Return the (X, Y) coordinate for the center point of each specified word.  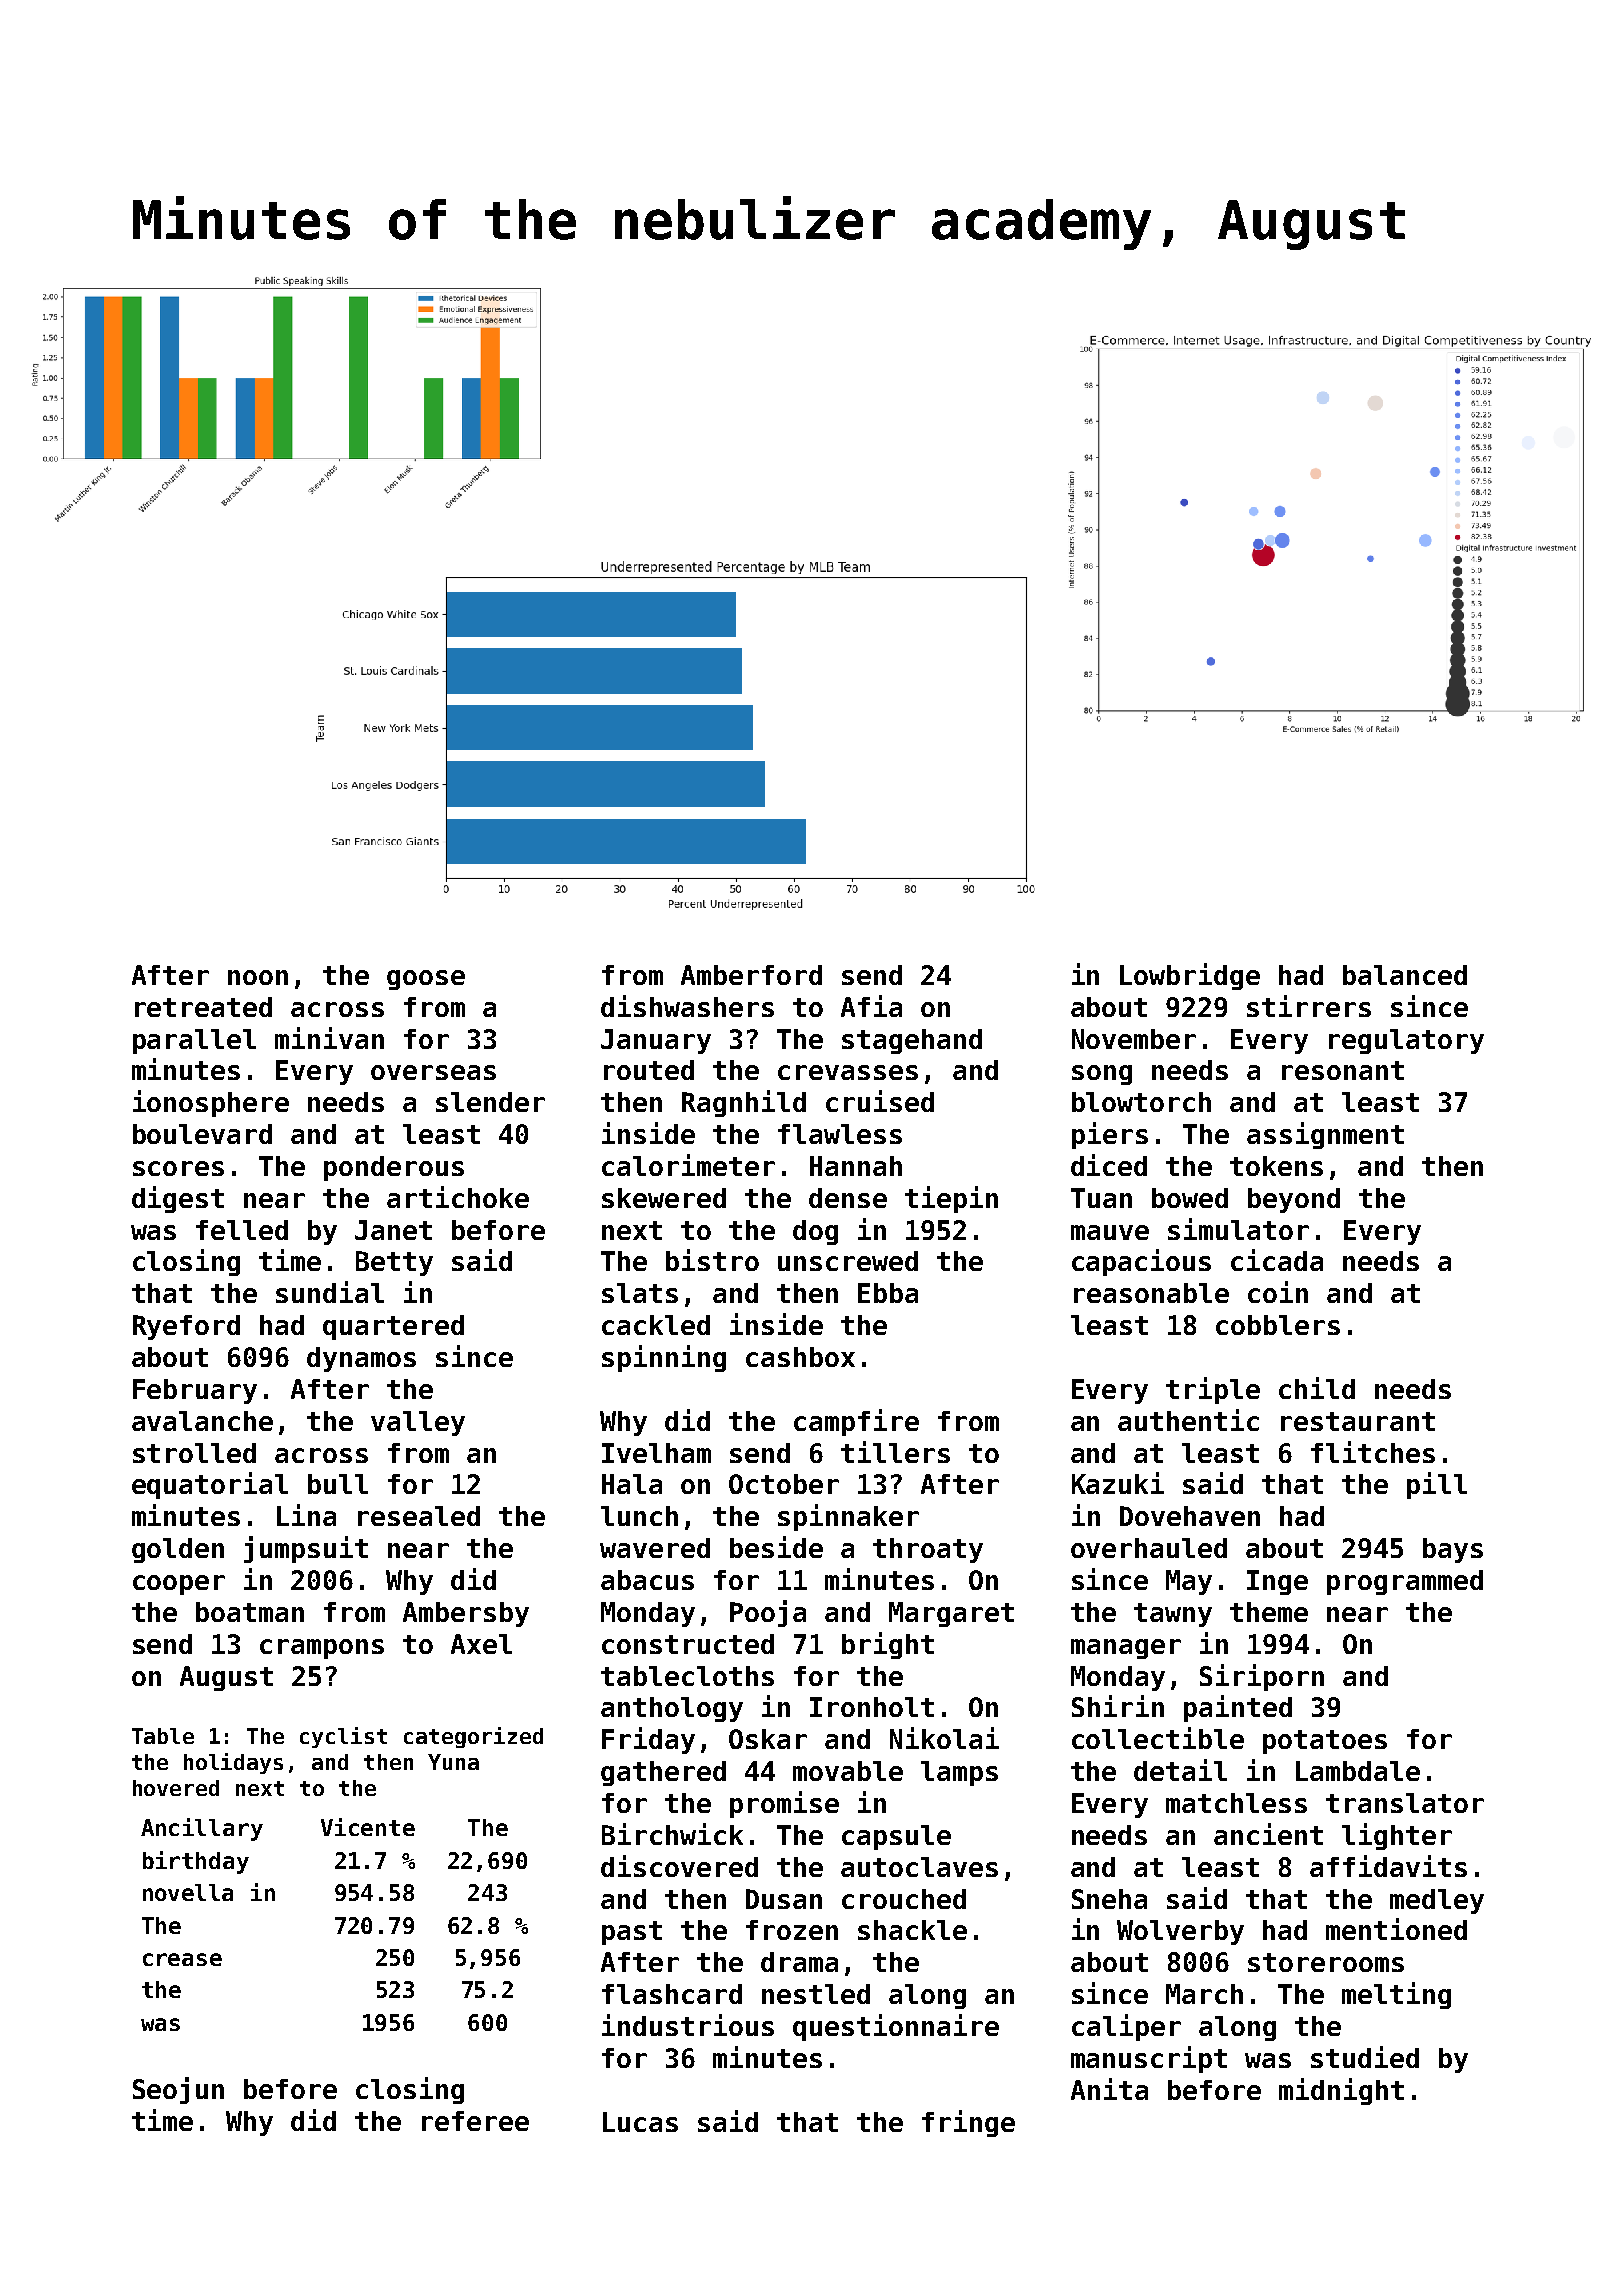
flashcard (672, 1994)
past (632, 1933)
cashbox (800, 1357)
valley (418, 1423)
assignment (1325, 1135)
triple (1213, 1390)
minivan (329, 1038)
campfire (856, 1422)
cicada (1277, 1260)
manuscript (1149, 2059)
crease (182, 1959)
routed (649, 1070)
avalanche (202, 1421)
